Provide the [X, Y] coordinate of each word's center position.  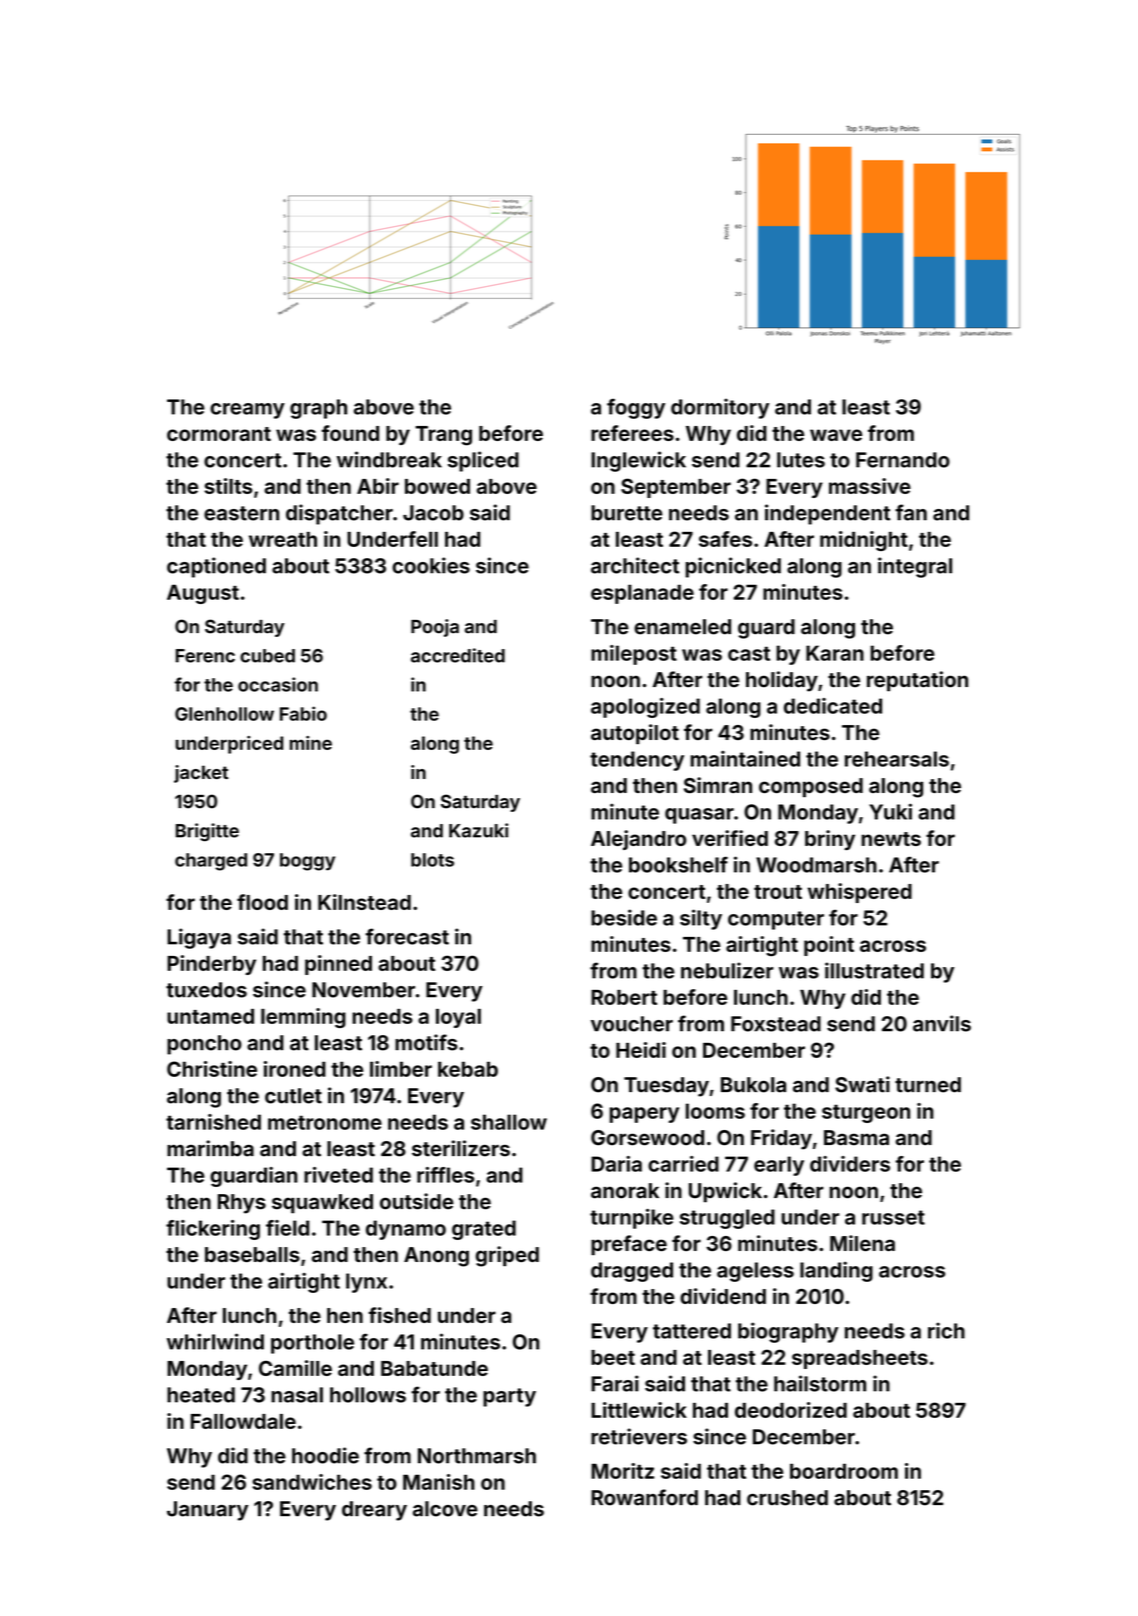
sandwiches [312, 1482]
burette [626, 513]
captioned [216, 567]
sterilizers [461, 1148]
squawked [322, 1204]
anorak [625, 1191]
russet [893, 1217]
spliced [483, 461]
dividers [850, 1164]
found [350, 433]
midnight [864, 541]
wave [836, 435]
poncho [204, 1045]
